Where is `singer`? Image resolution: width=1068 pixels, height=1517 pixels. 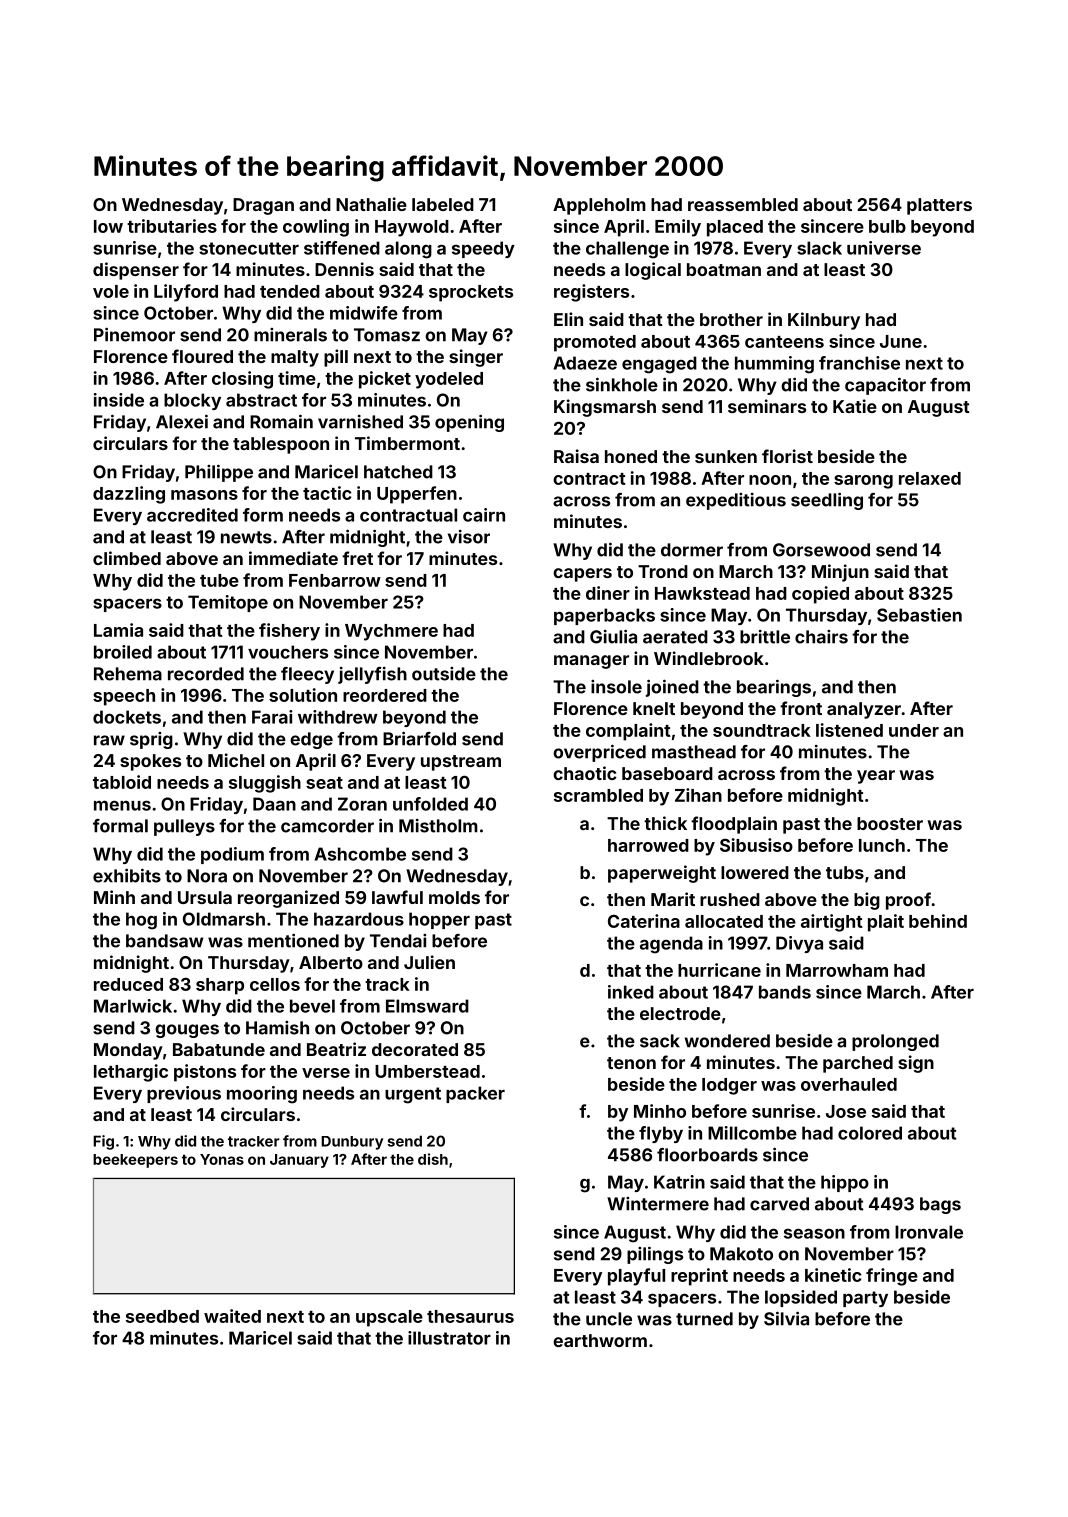
singer is located at coordinates (476, 358).
